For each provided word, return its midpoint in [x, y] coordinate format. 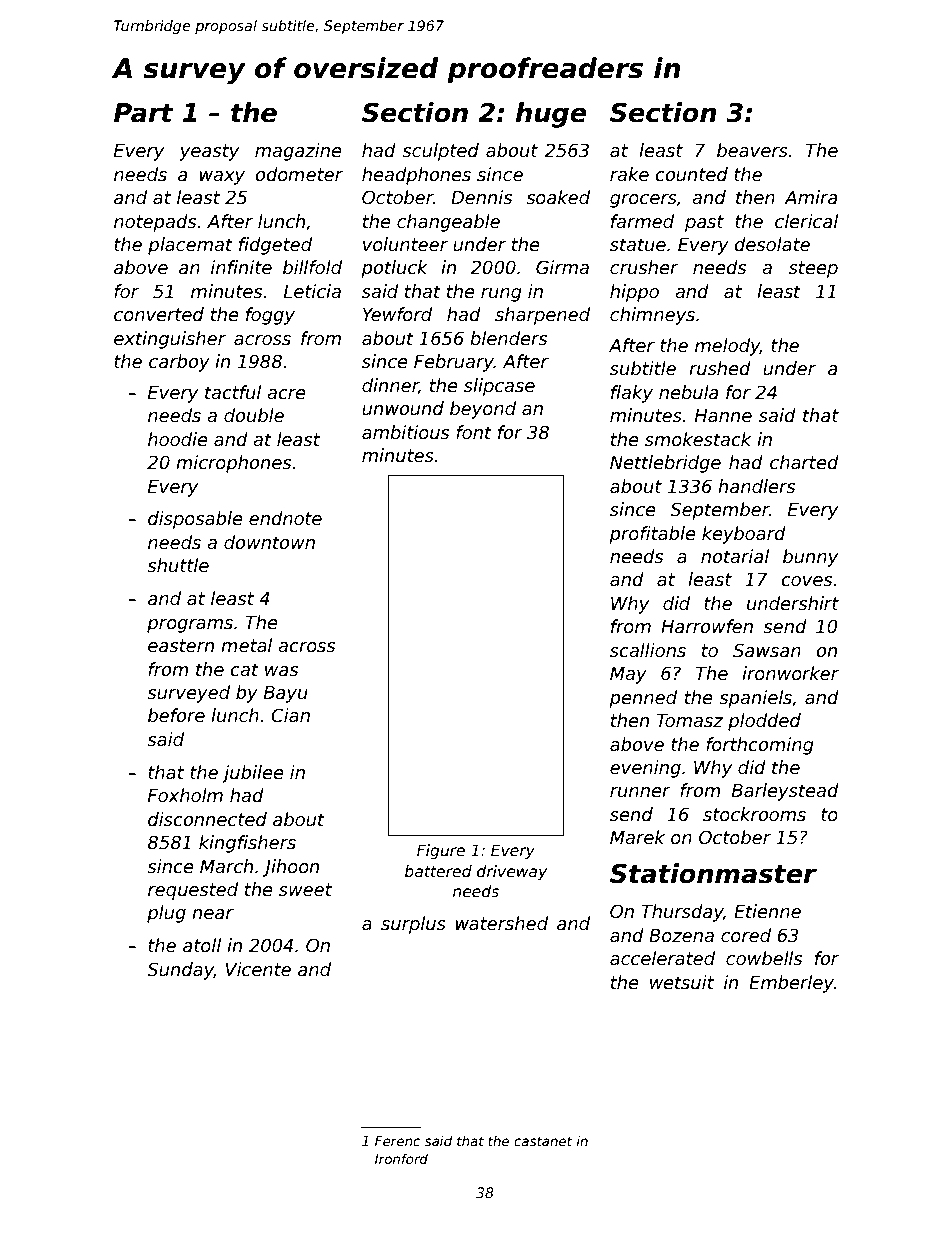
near [213, 914]
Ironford [401, 1158]
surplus [413, 925]
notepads [155, 223]
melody [727, 347]
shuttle [178, 565]
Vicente [258, 969]
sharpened [542, 316]
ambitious [405, 432]
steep [813, 269]
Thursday [682, 913]
